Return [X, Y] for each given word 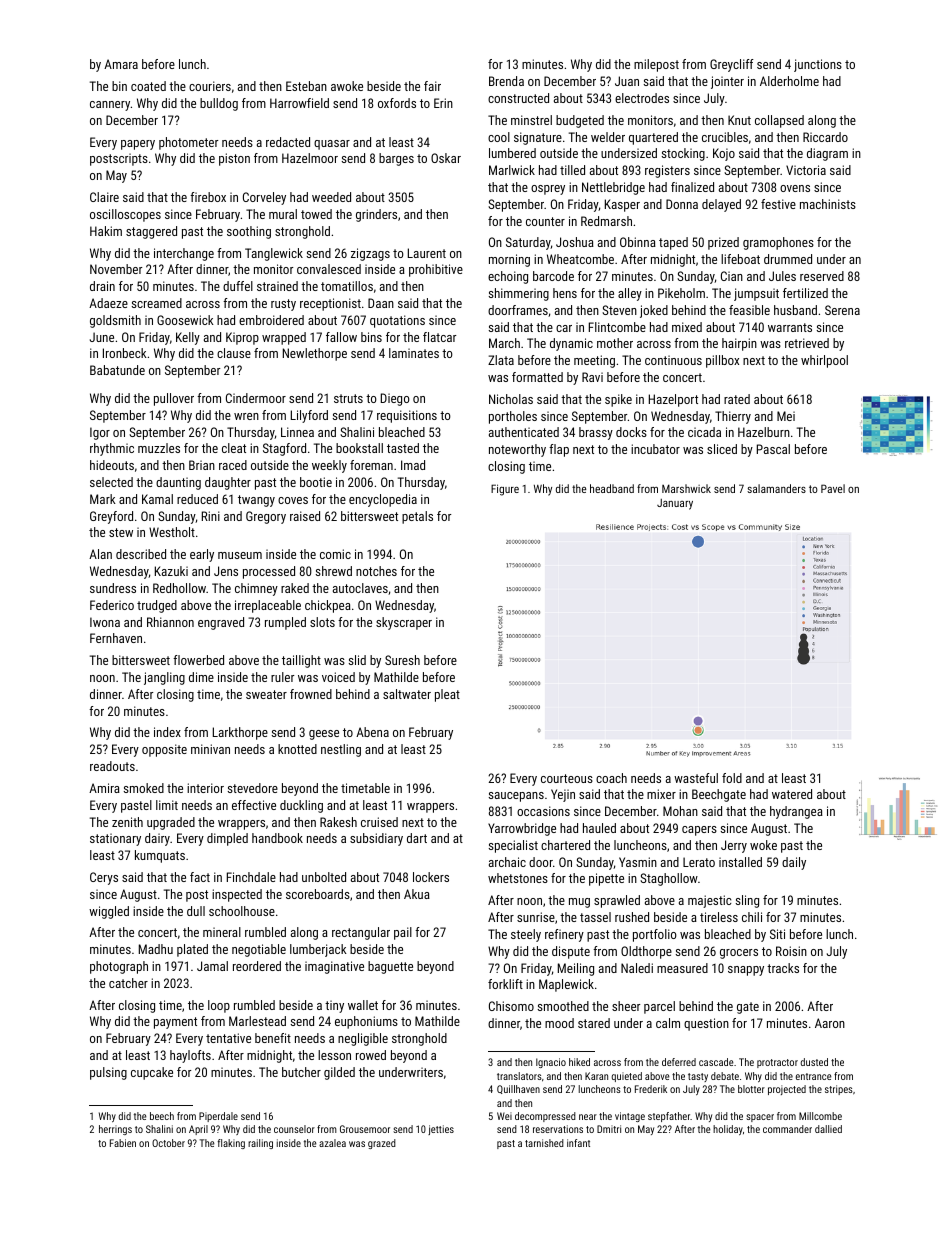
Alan [100, 554]
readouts [112, 766]
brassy [596, 433]
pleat [447, 695]
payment [175, 1023]
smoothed [563, 1006]
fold [732, 778]
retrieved [807, 343]
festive [778, 204]
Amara [121, 64]
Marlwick [512, 170]
